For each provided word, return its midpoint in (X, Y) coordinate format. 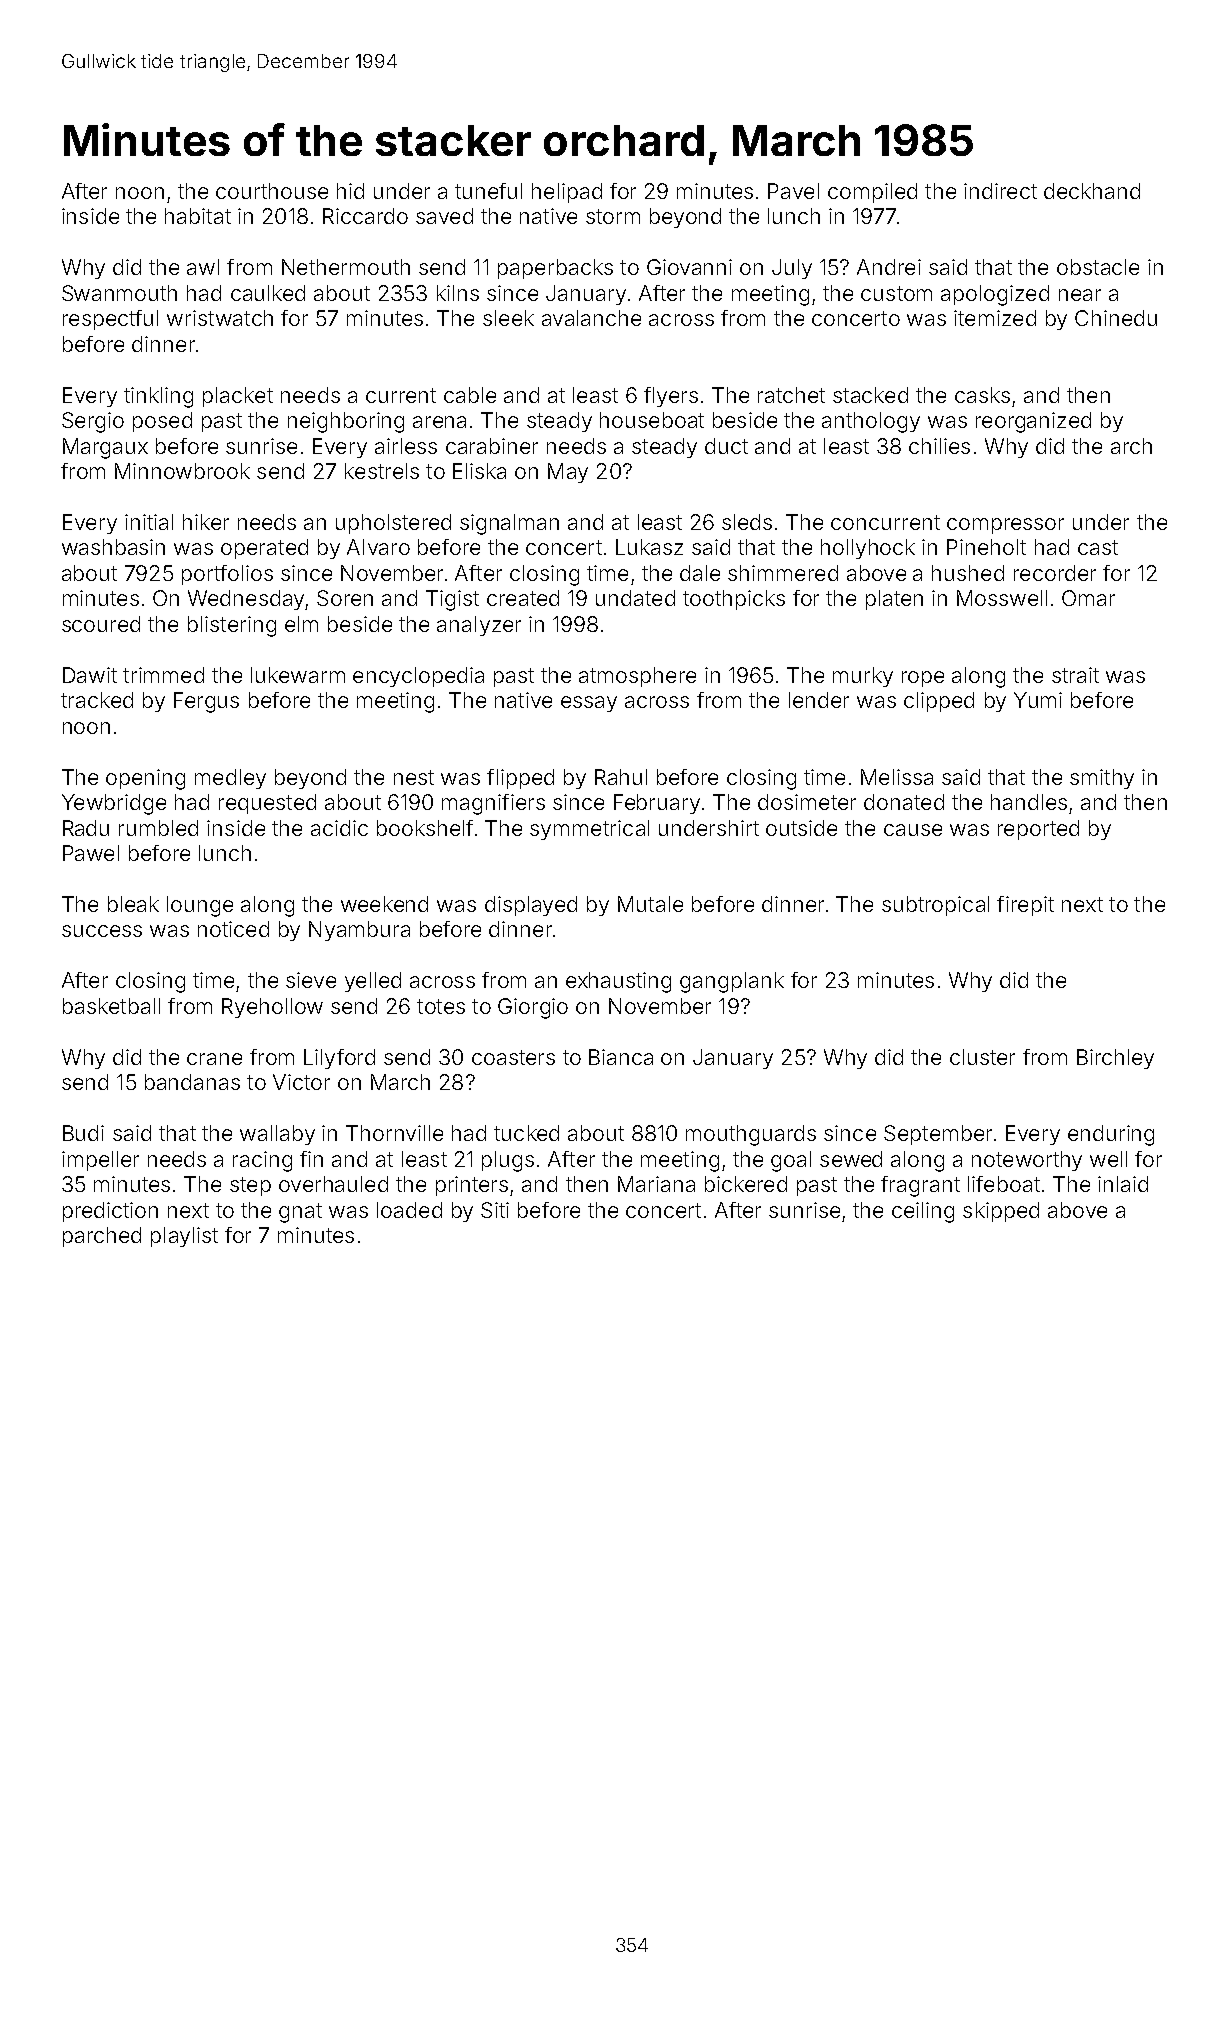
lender (819, 700)
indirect (1000, 191)
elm (301, 624)
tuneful (488, 191)
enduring (1111, 1135)
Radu (86, 828)
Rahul (621, 777)
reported (1038, 830)
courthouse (272, 191)
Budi (83, 1133)
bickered (746, 1184)
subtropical (935, 906)
